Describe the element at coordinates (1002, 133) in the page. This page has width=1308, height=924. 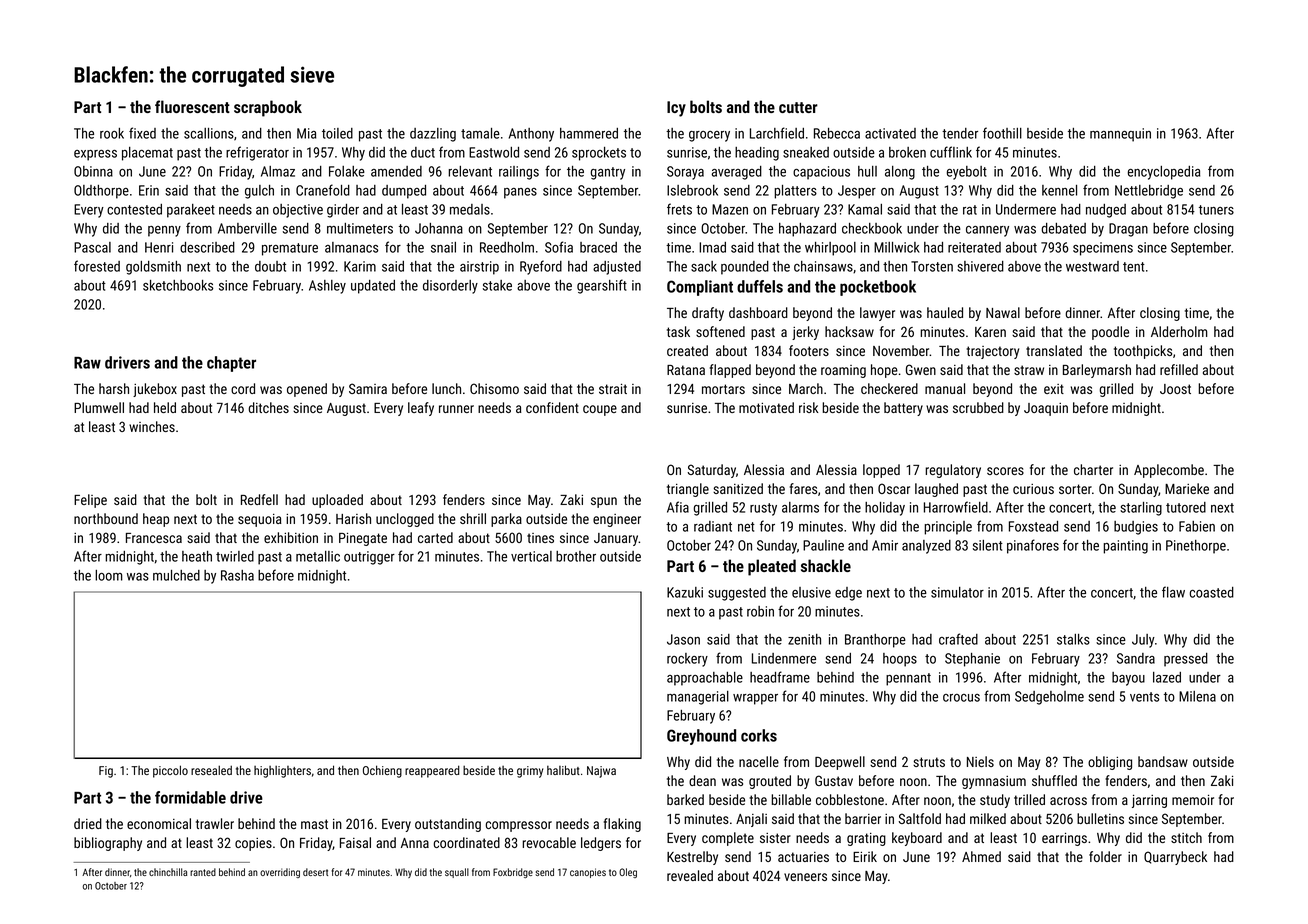
I see `foothill` at that location.
